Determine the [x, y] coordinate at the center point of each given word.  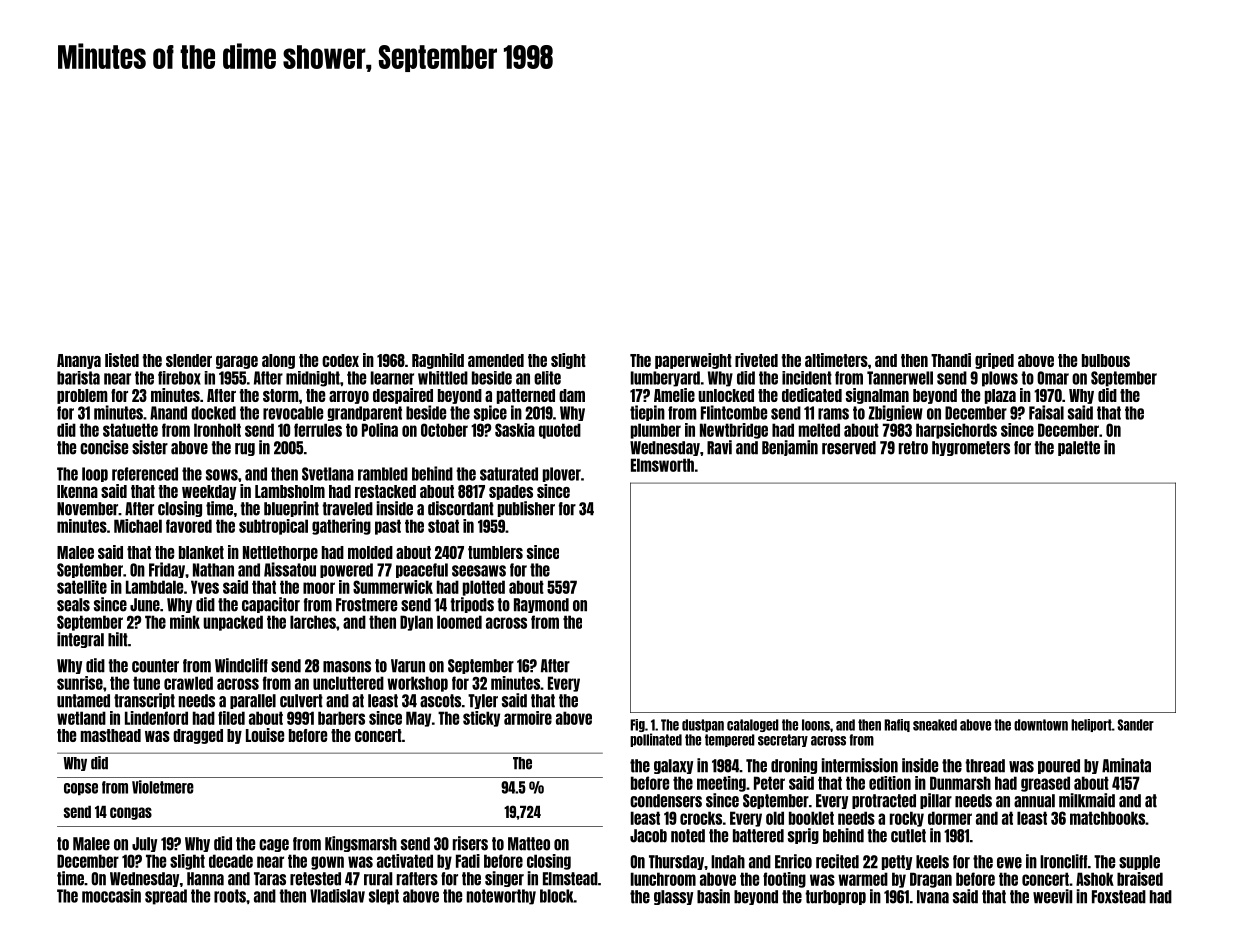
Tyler [483, 701]
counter [155, 666]
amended [496, 360]
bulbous [1106, 360]
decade [231, 861]
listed [122, 360]
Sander [1136, 725]
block [557, 896]
